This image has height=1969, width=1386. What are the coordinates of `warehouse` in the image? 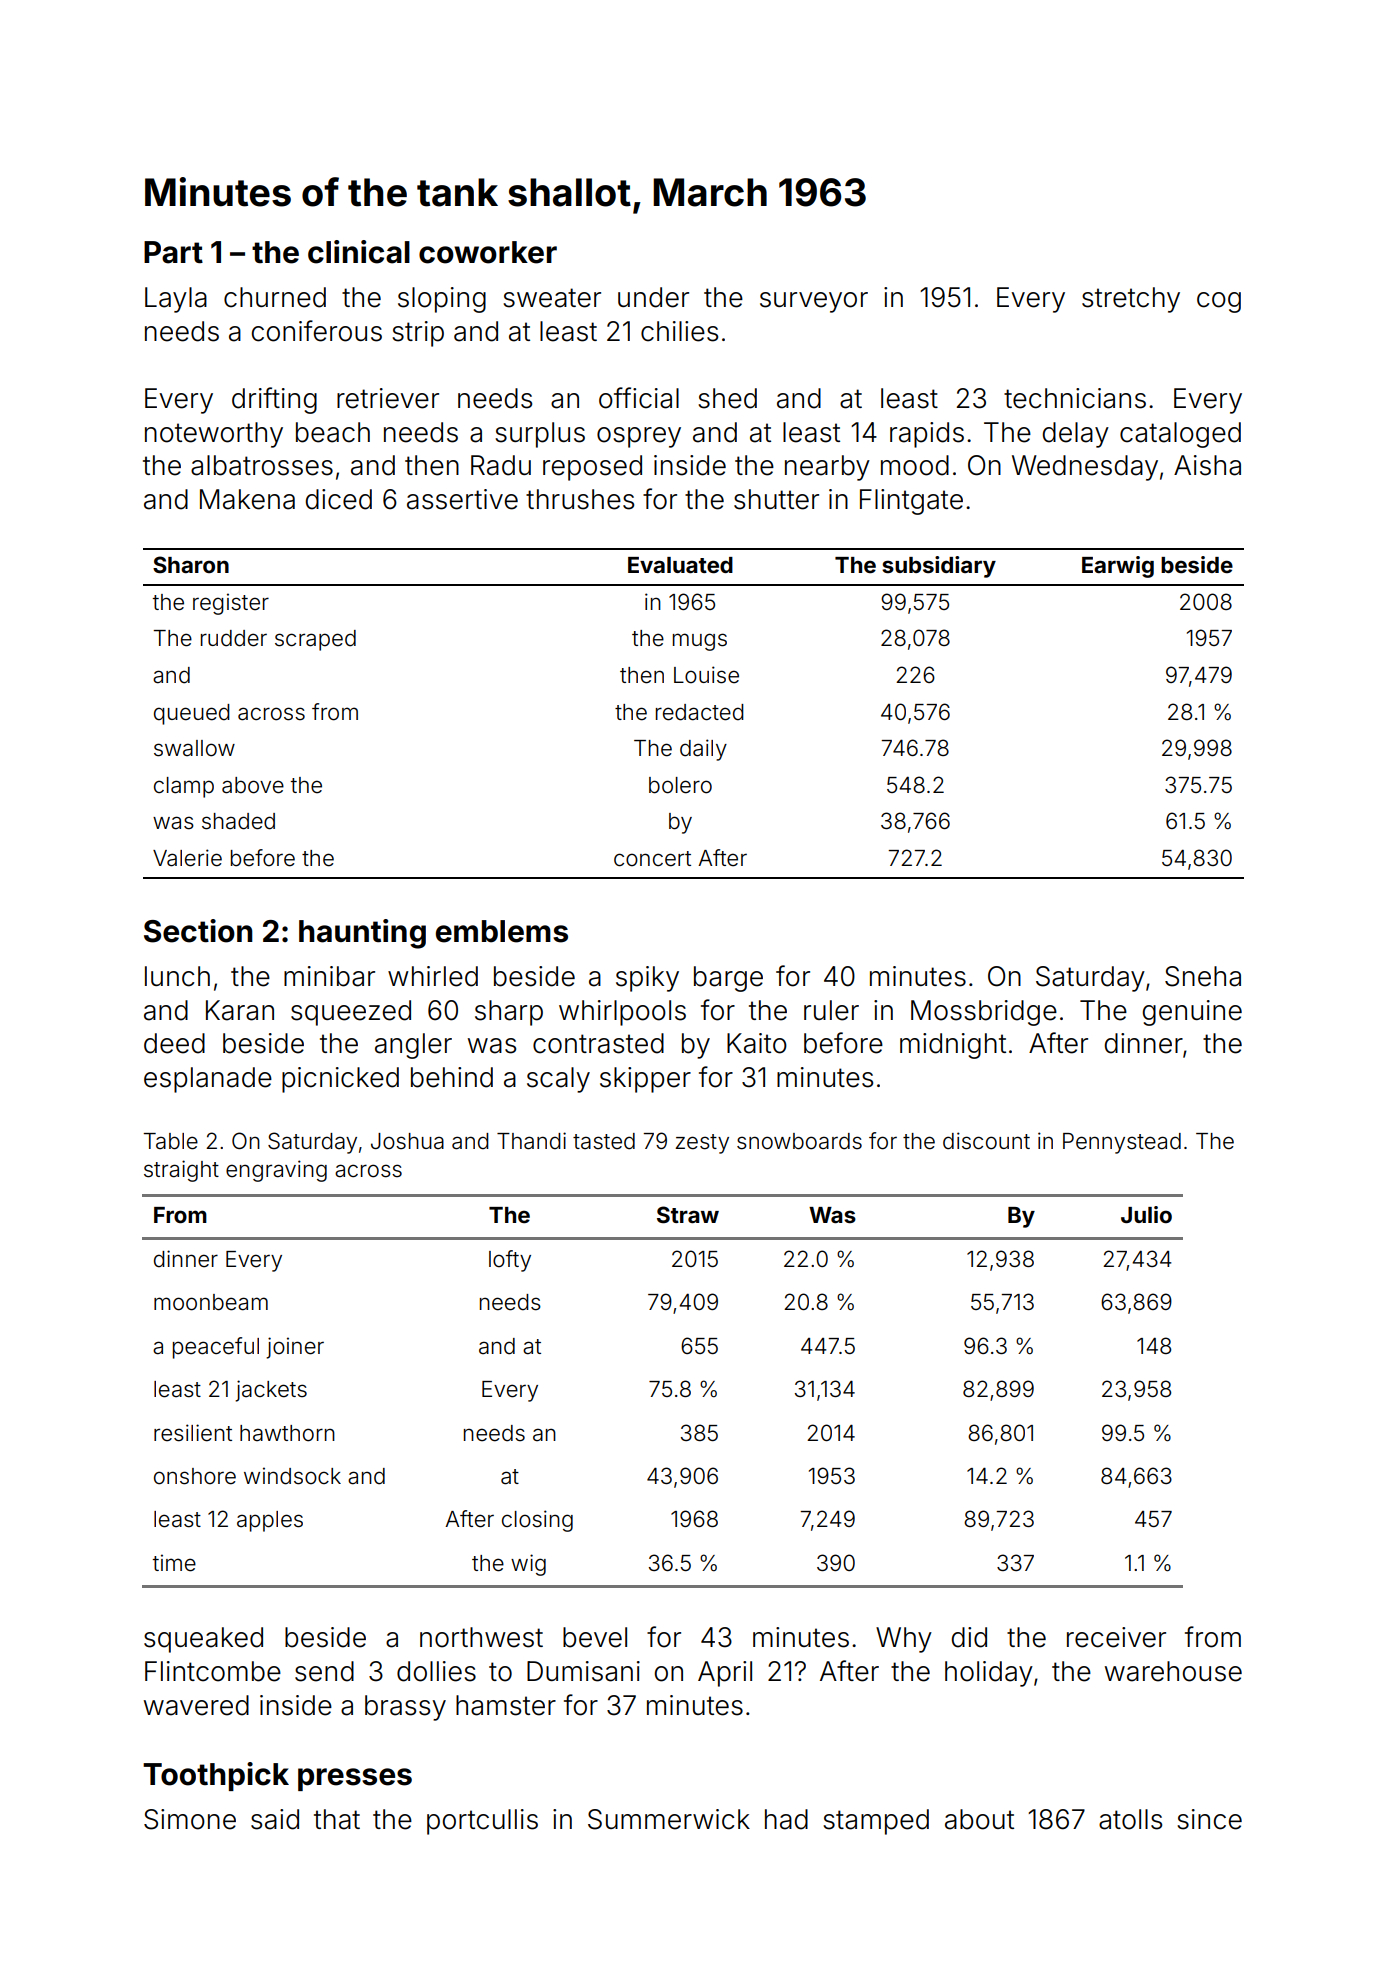 It's located at (1173, 1671).
